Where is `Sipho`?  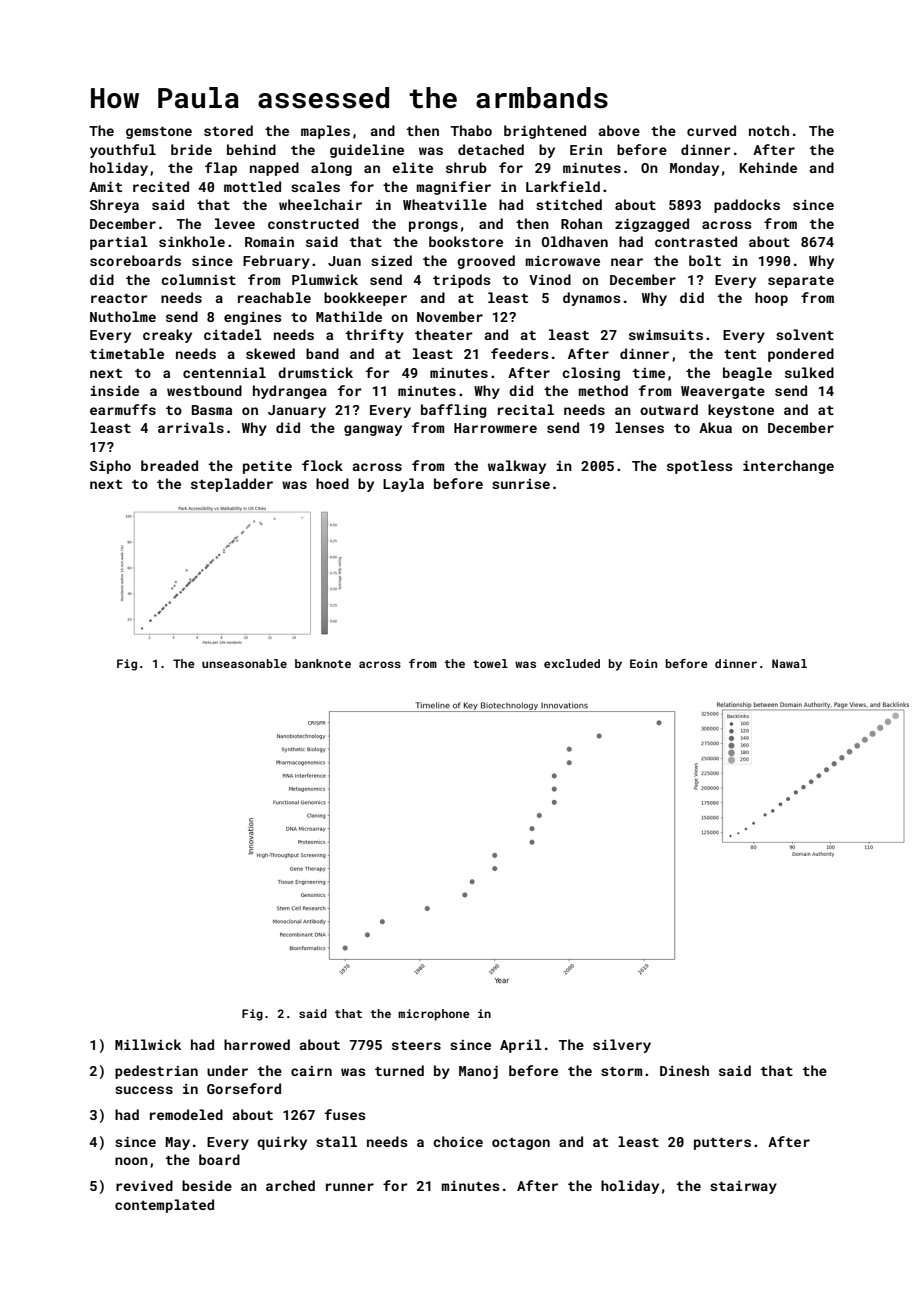 Sipho is located at coordinates (110, 467).
